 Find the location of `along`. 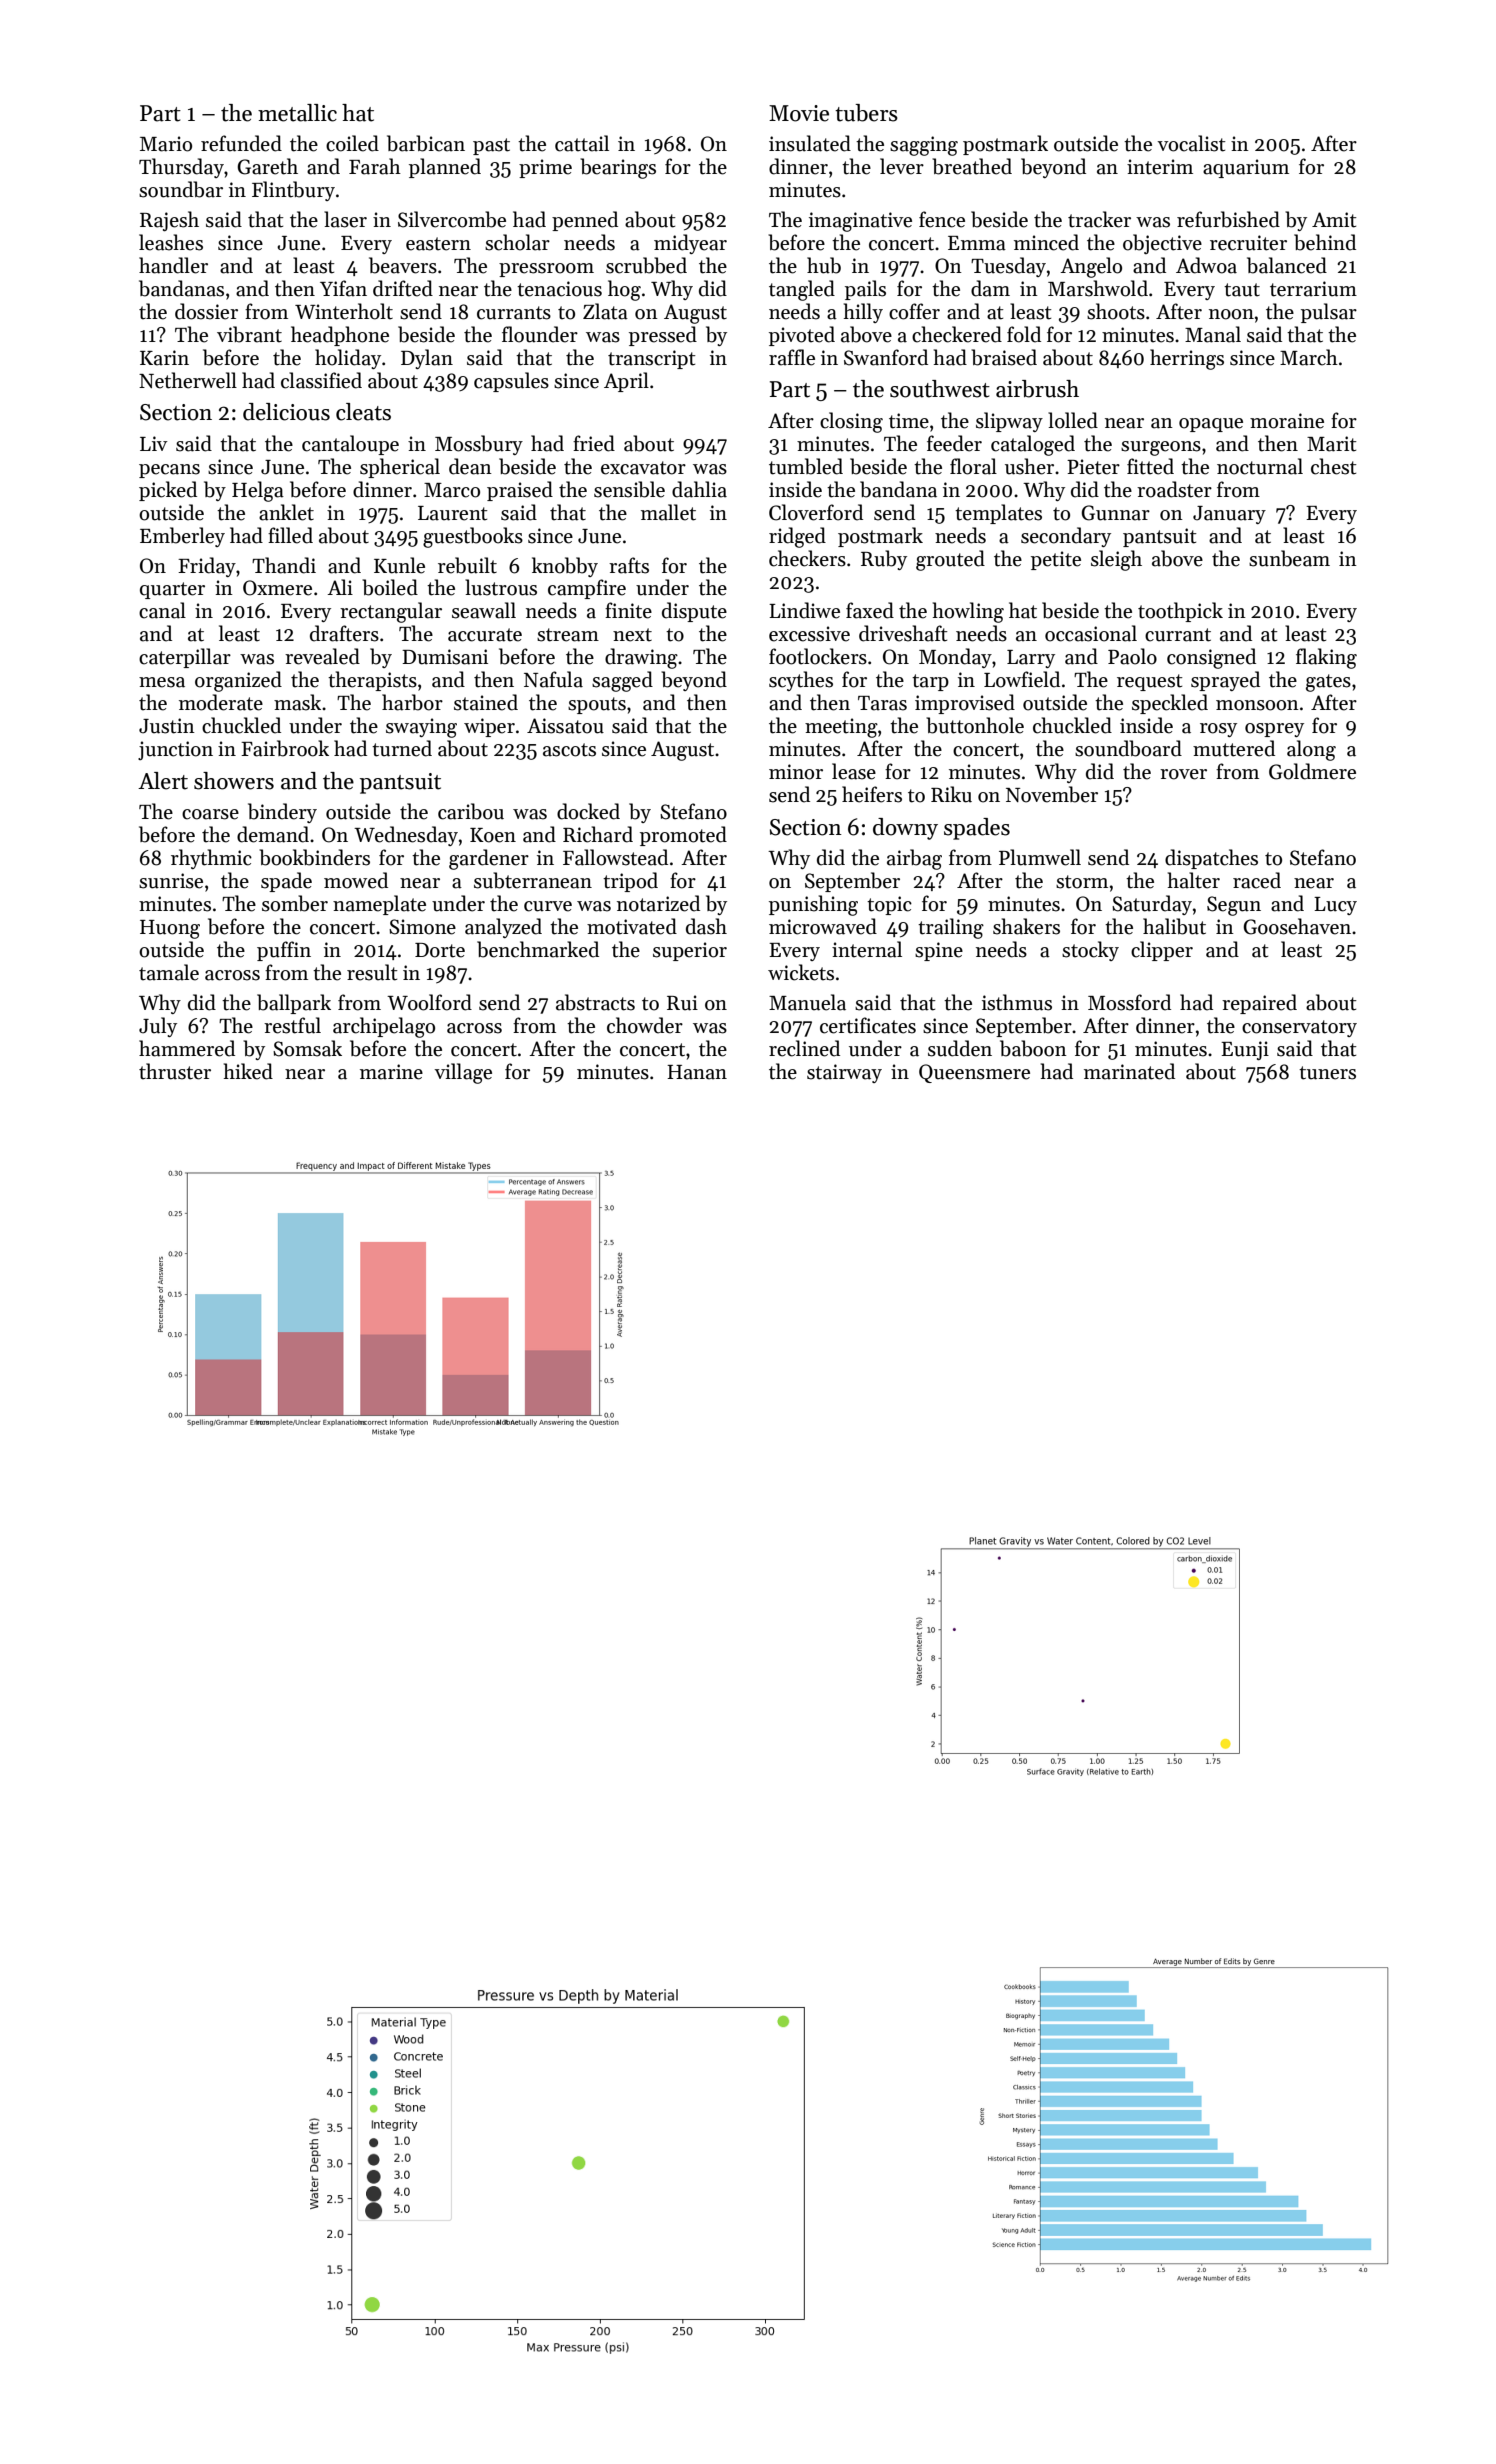

along is located at coordinates (1311, 750).
